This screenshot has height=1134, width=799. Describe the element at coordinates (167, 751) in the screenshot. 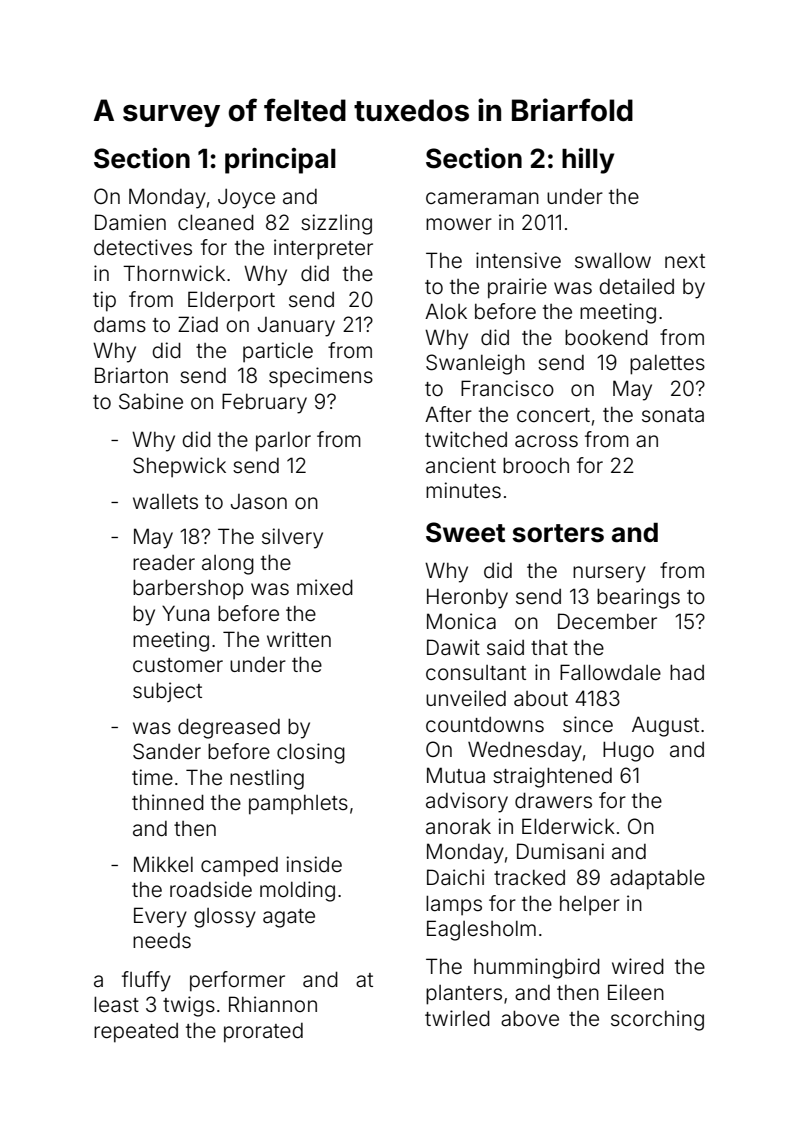

I see `Sander` at that location.
